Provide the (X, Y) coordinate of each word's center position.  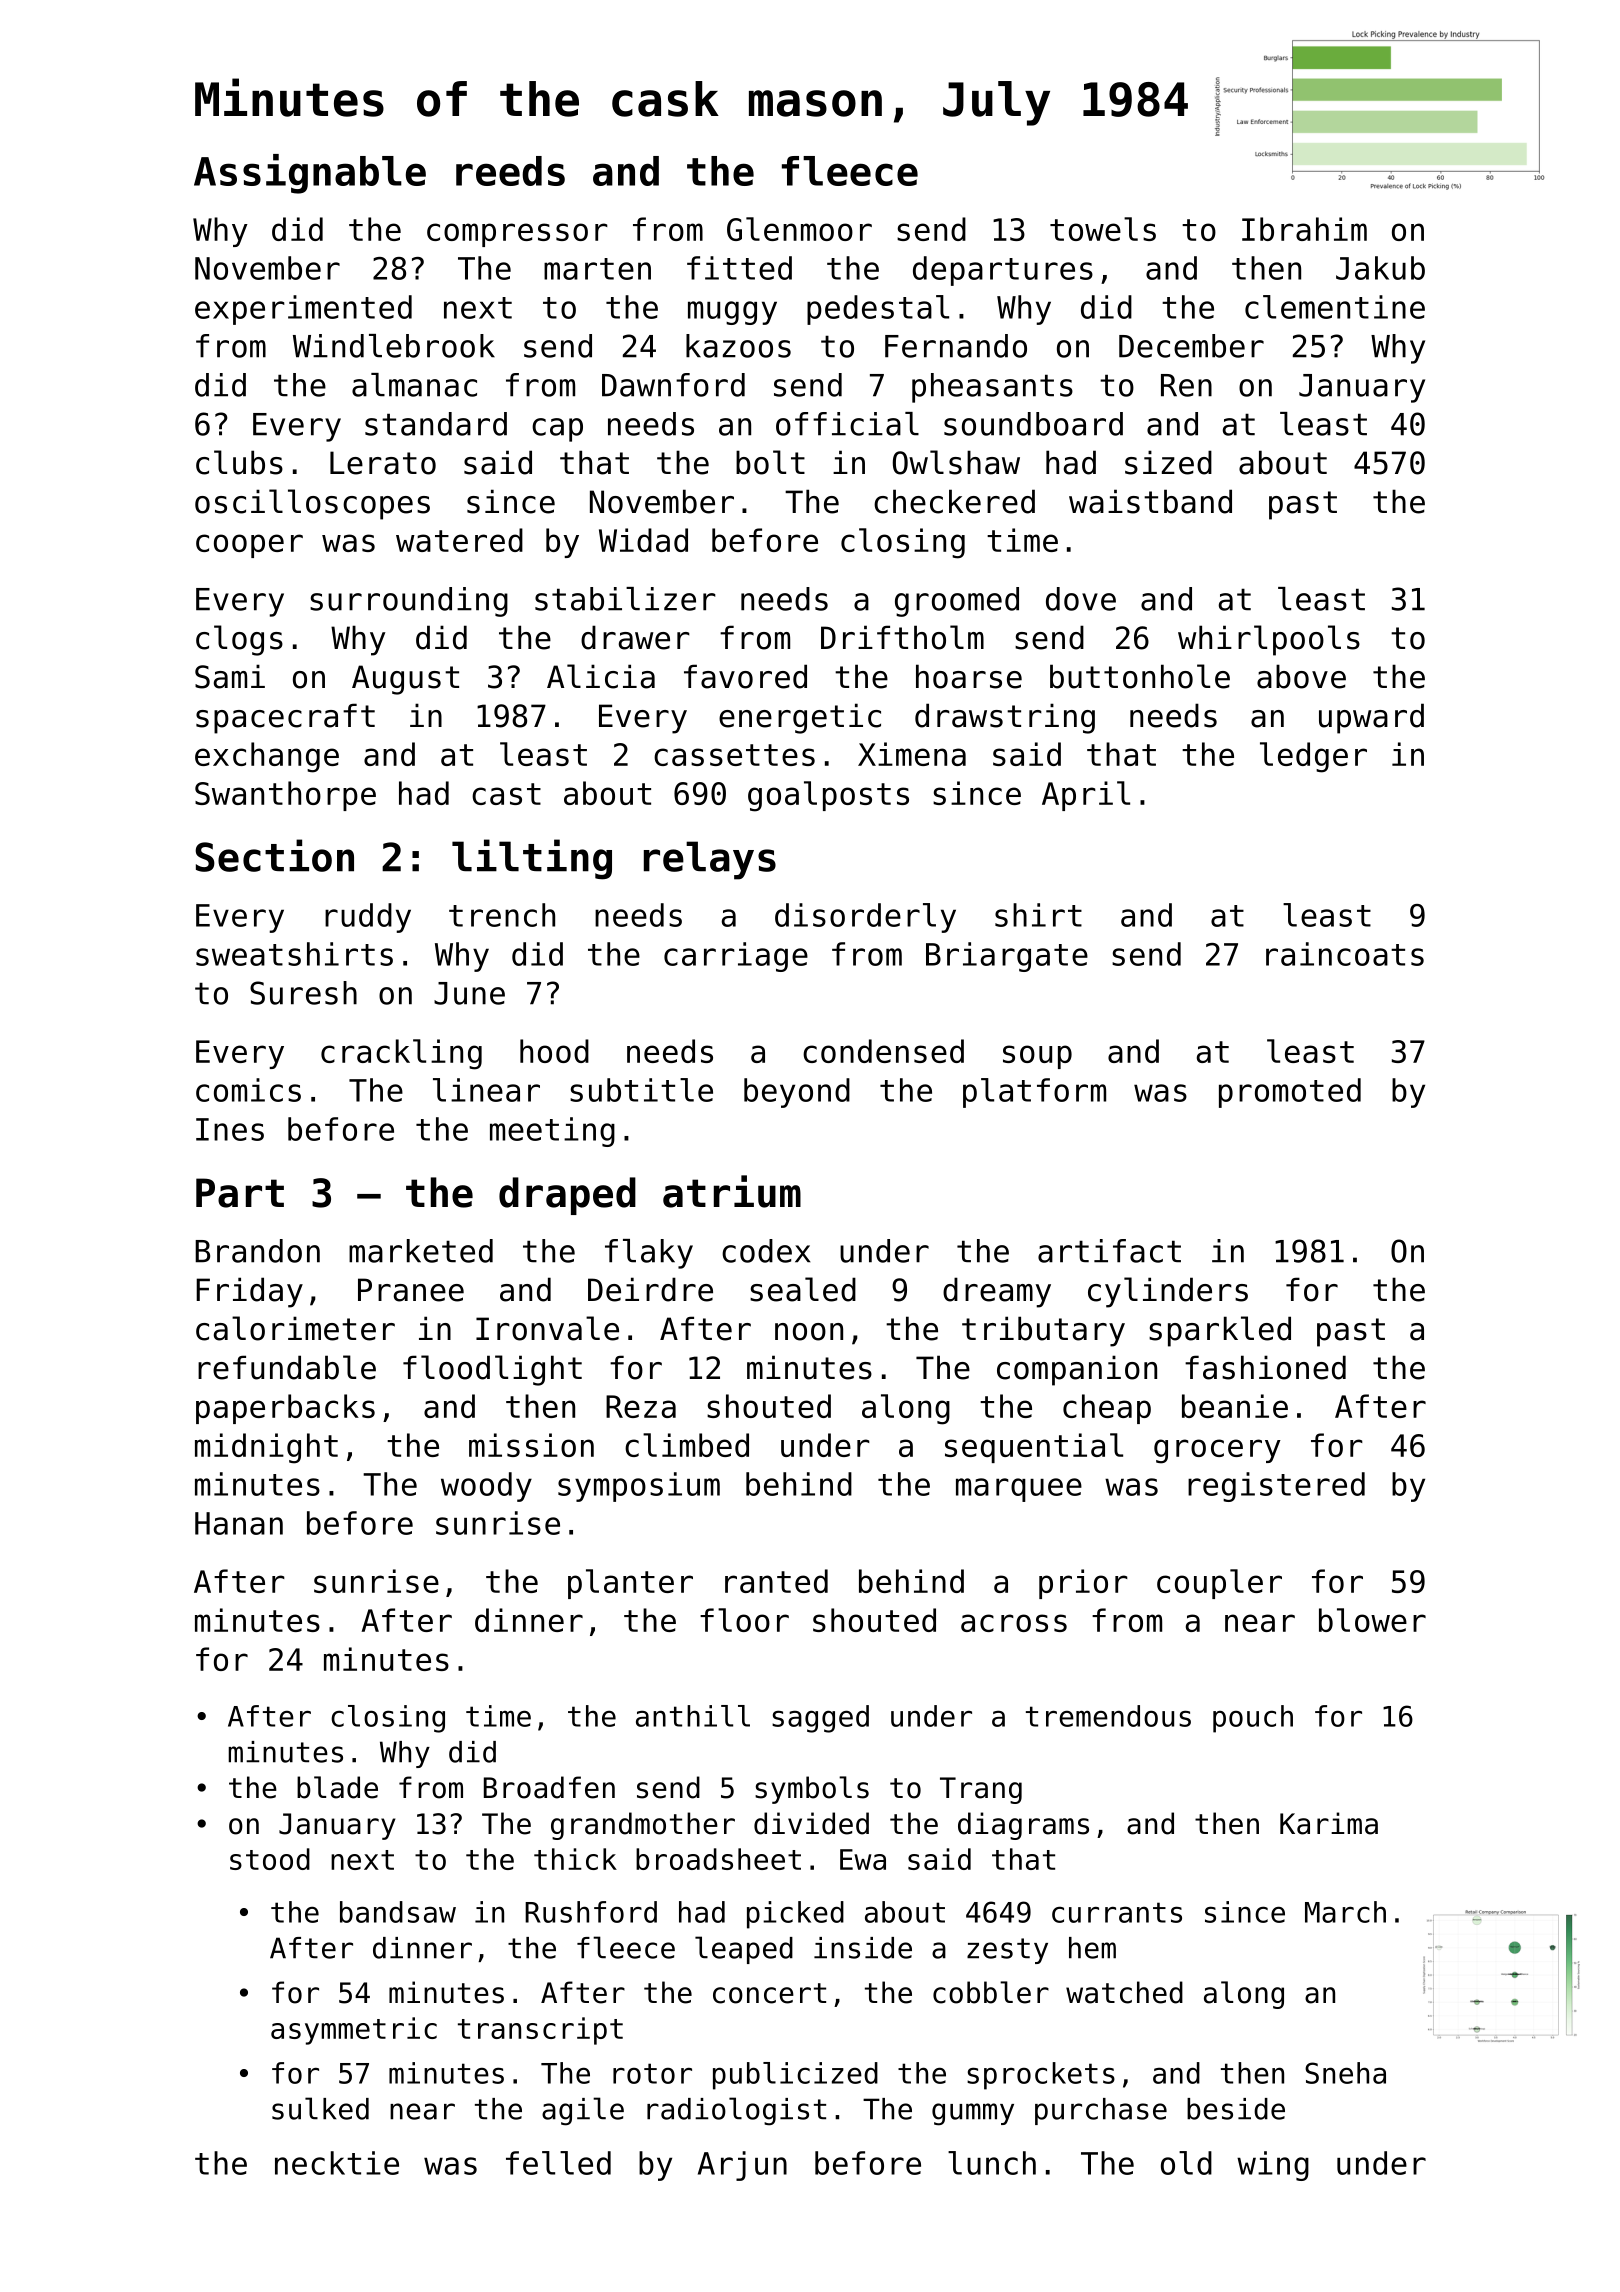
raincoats (1345, 954)
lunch (992, 2163)
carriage (736, 957)
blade (337, 1787)
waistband (1150, 501)
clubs (239, 462)
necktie (337, 2163)
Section (274, 855)
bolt (770, 462)
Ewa (863, 1859)
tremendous (1108, 1716)
